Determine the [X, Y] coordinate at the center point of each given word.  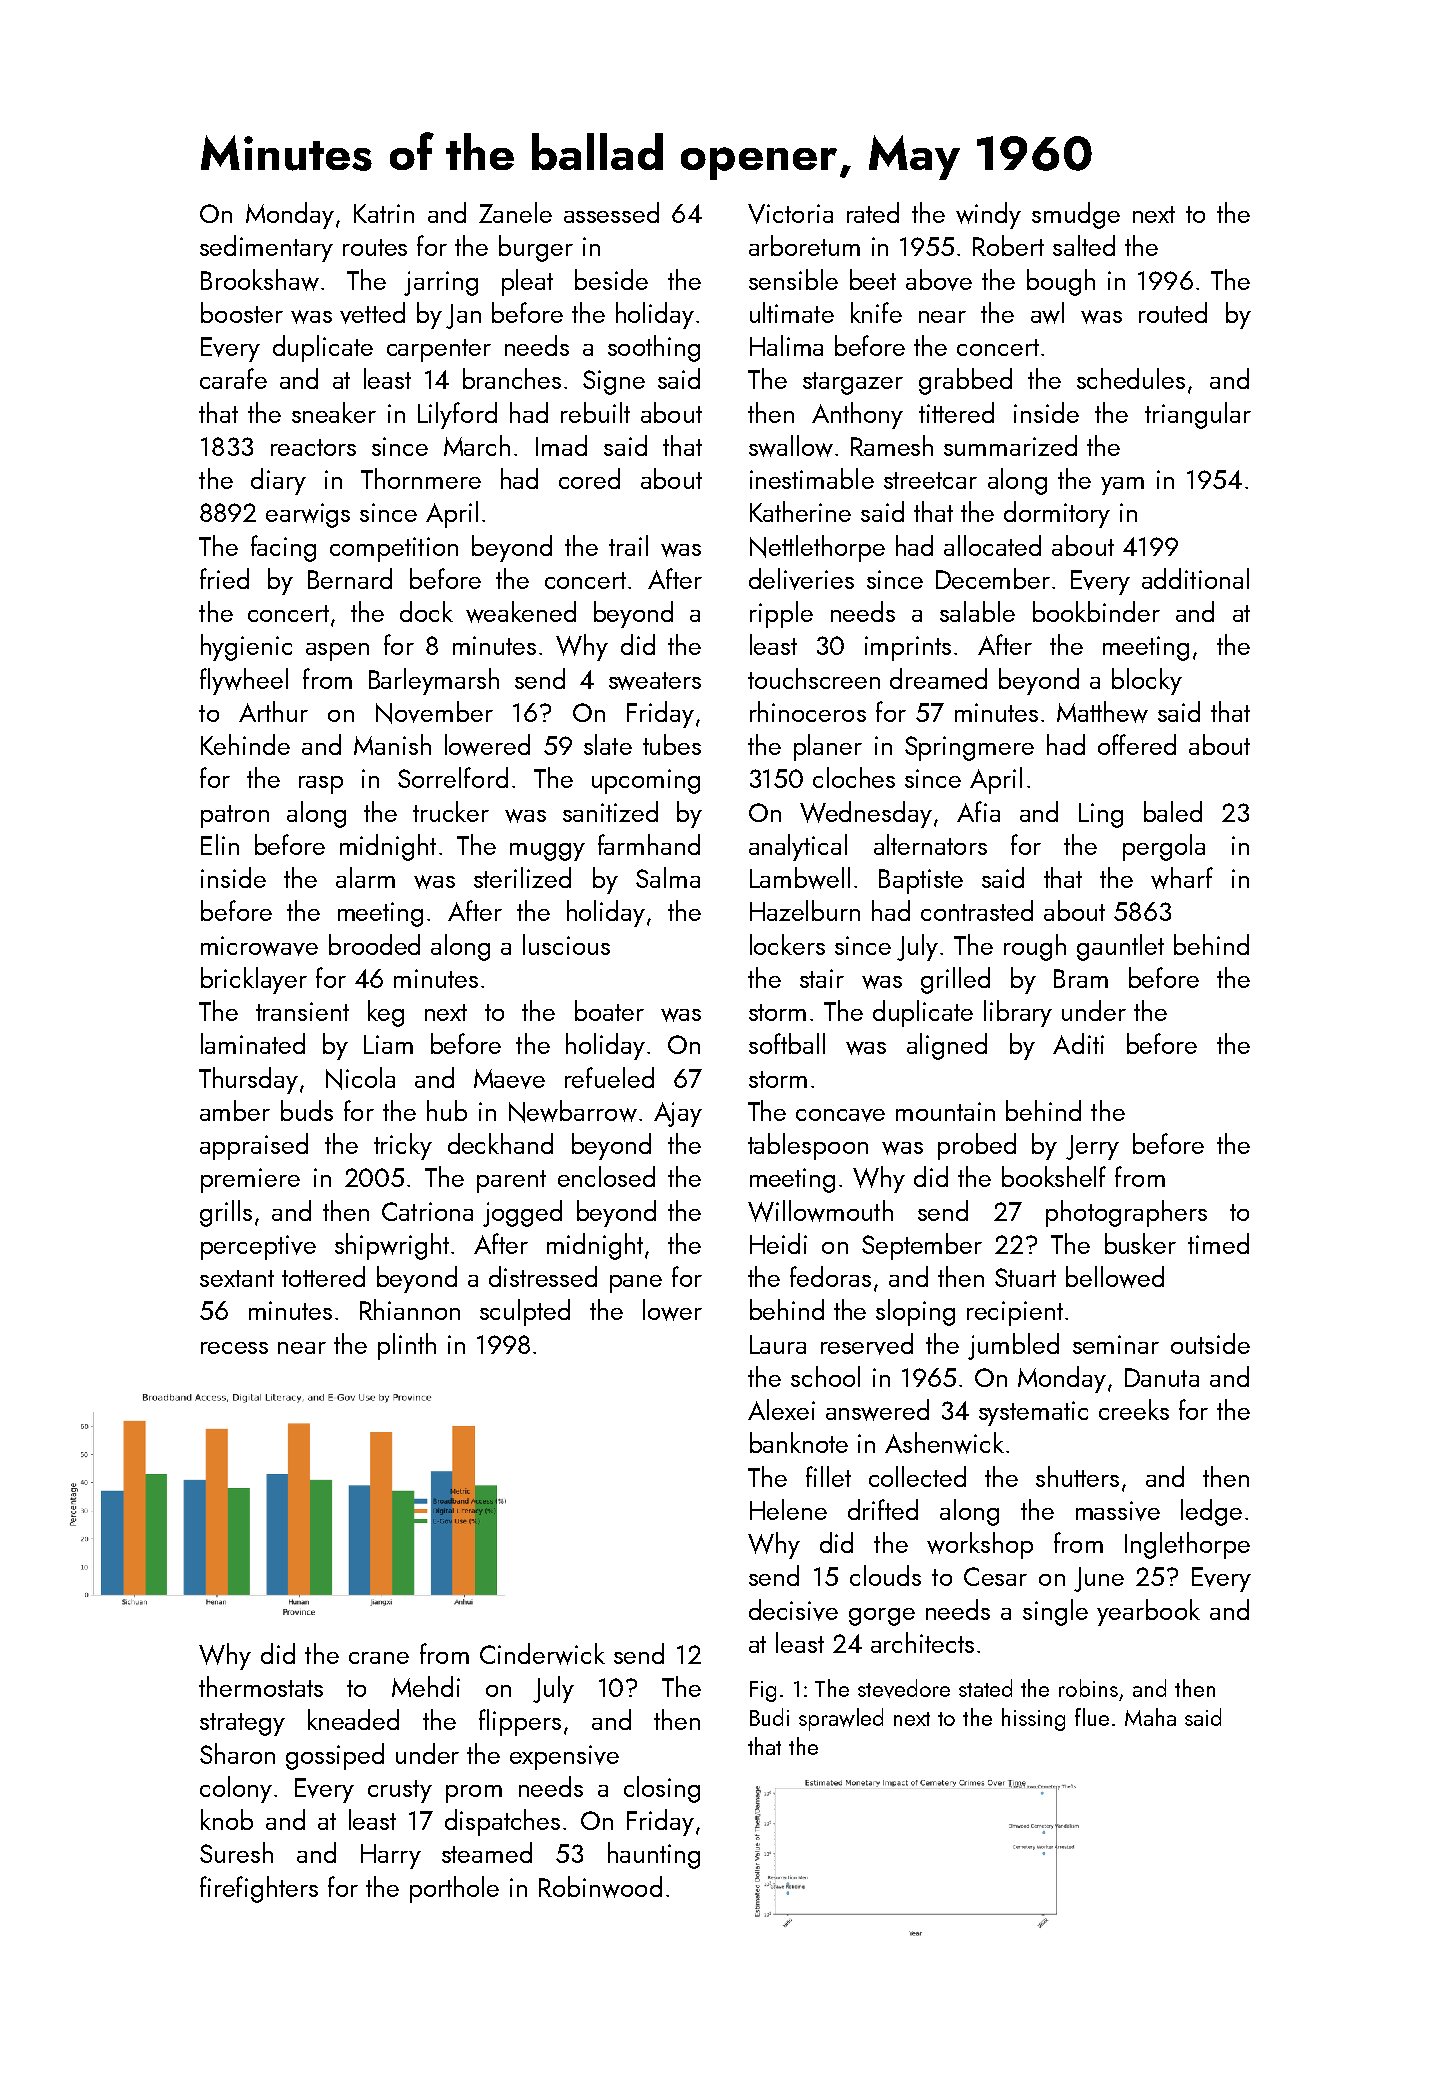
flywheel [244, 681]
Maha [1150, 1717]
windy [988, 215]
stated [985, 1688]
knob [227, 1819]
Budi [769, 1717]
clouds [885, 1575]
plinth [407, 1346]
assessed [611, 212]
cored [589, 478]
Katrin [384, 213]
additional [1195, 578]
